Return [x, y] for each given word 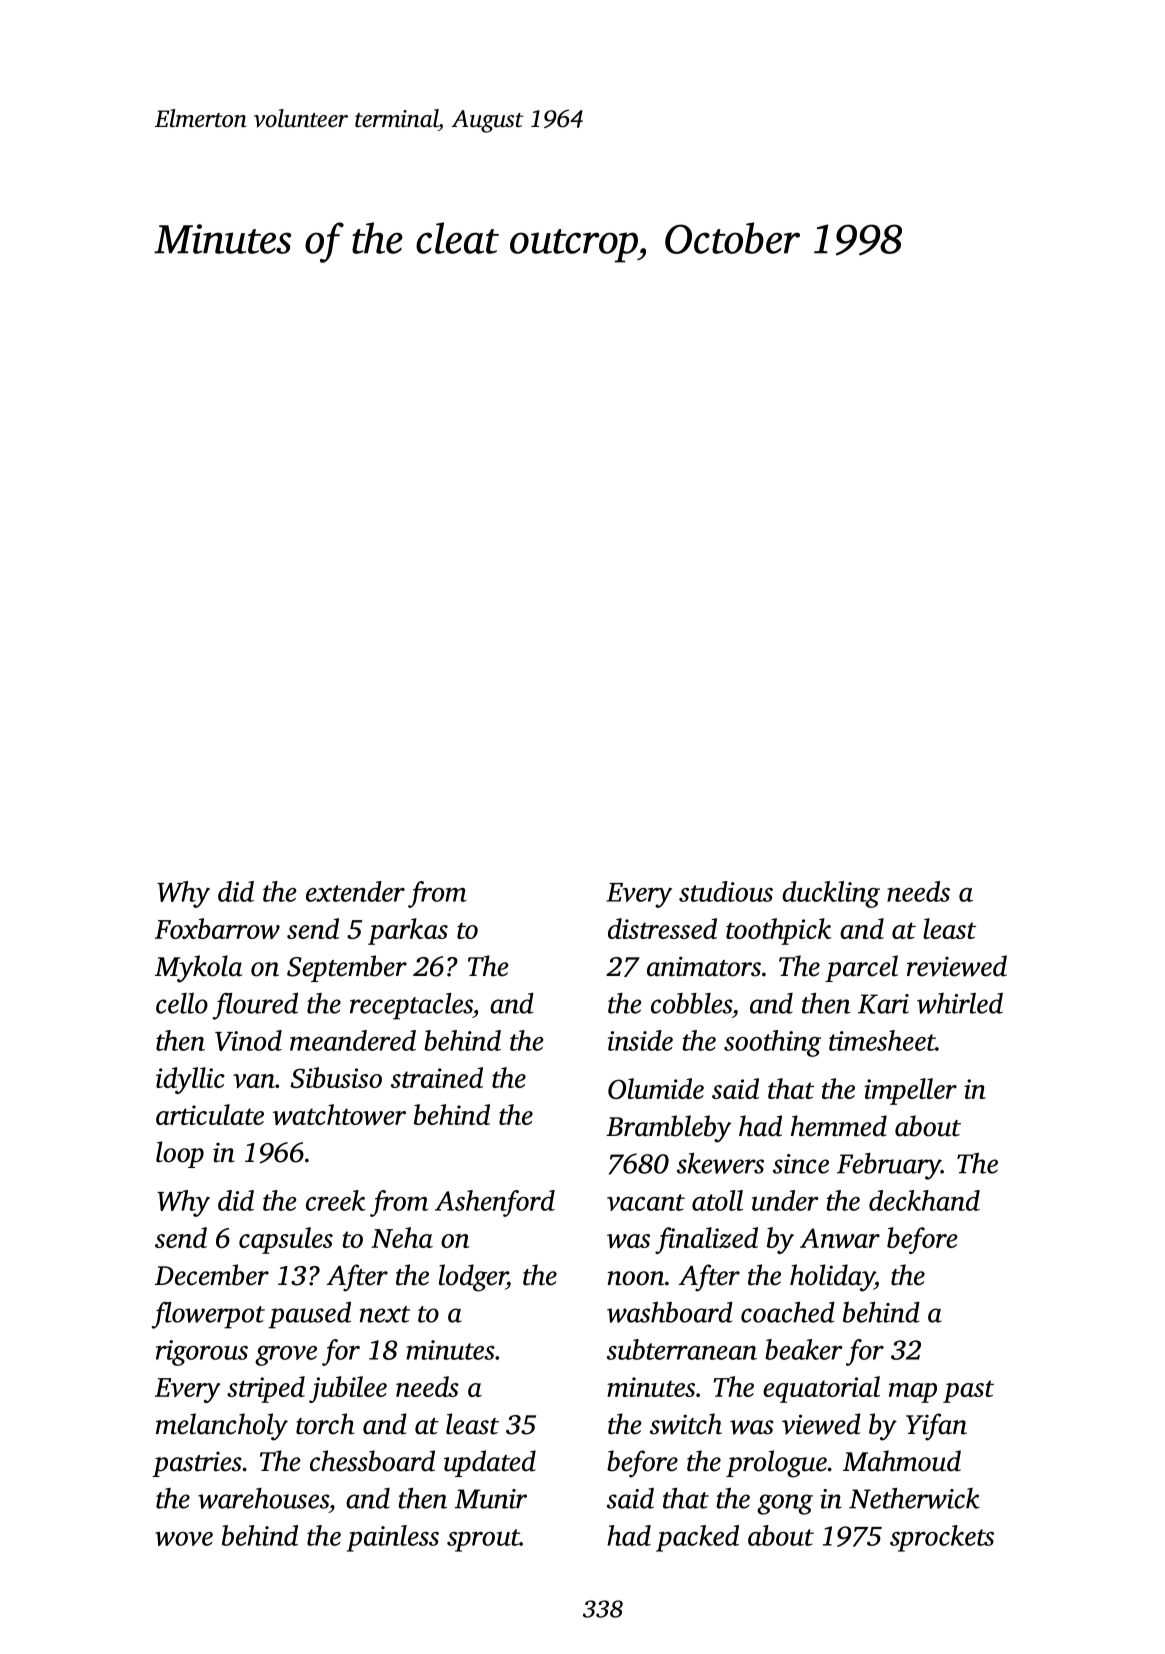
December [212, 1275]
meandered [353, 1040]
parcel [861, 968]
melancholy [222, 1427]
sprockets [942, 1538]
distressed [662, 928]
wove [184, 1539]
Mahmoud [902, 1461]
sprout [483, 1540]
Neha [402, 1237]
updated [490, 1463]
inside [640, 1040]
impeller [910, 1091]
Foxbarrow [217, 928]
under [785, 1200]
